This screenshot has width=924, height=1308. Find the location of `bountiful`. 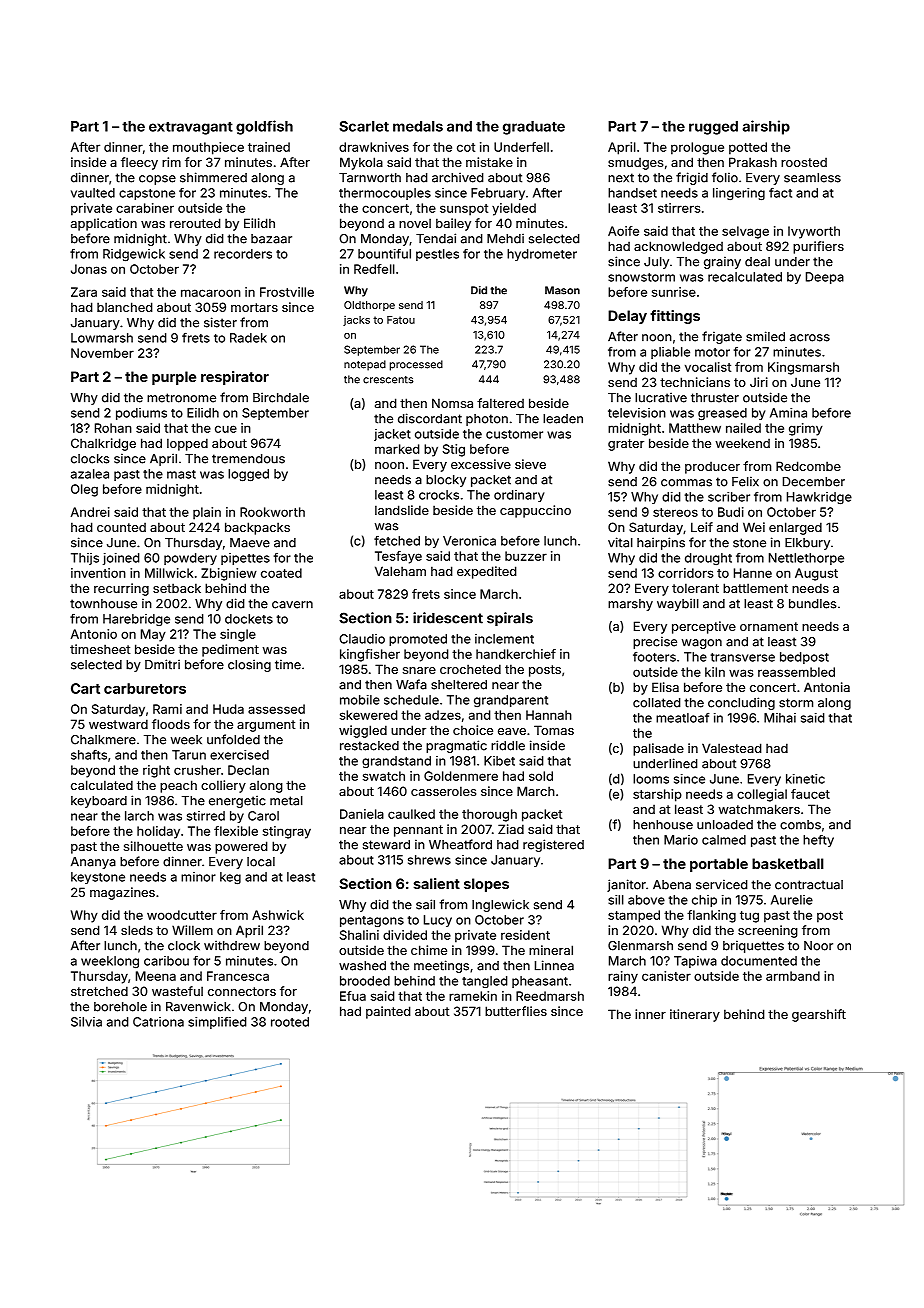

bountiful is located at coordinates (384, 254).
